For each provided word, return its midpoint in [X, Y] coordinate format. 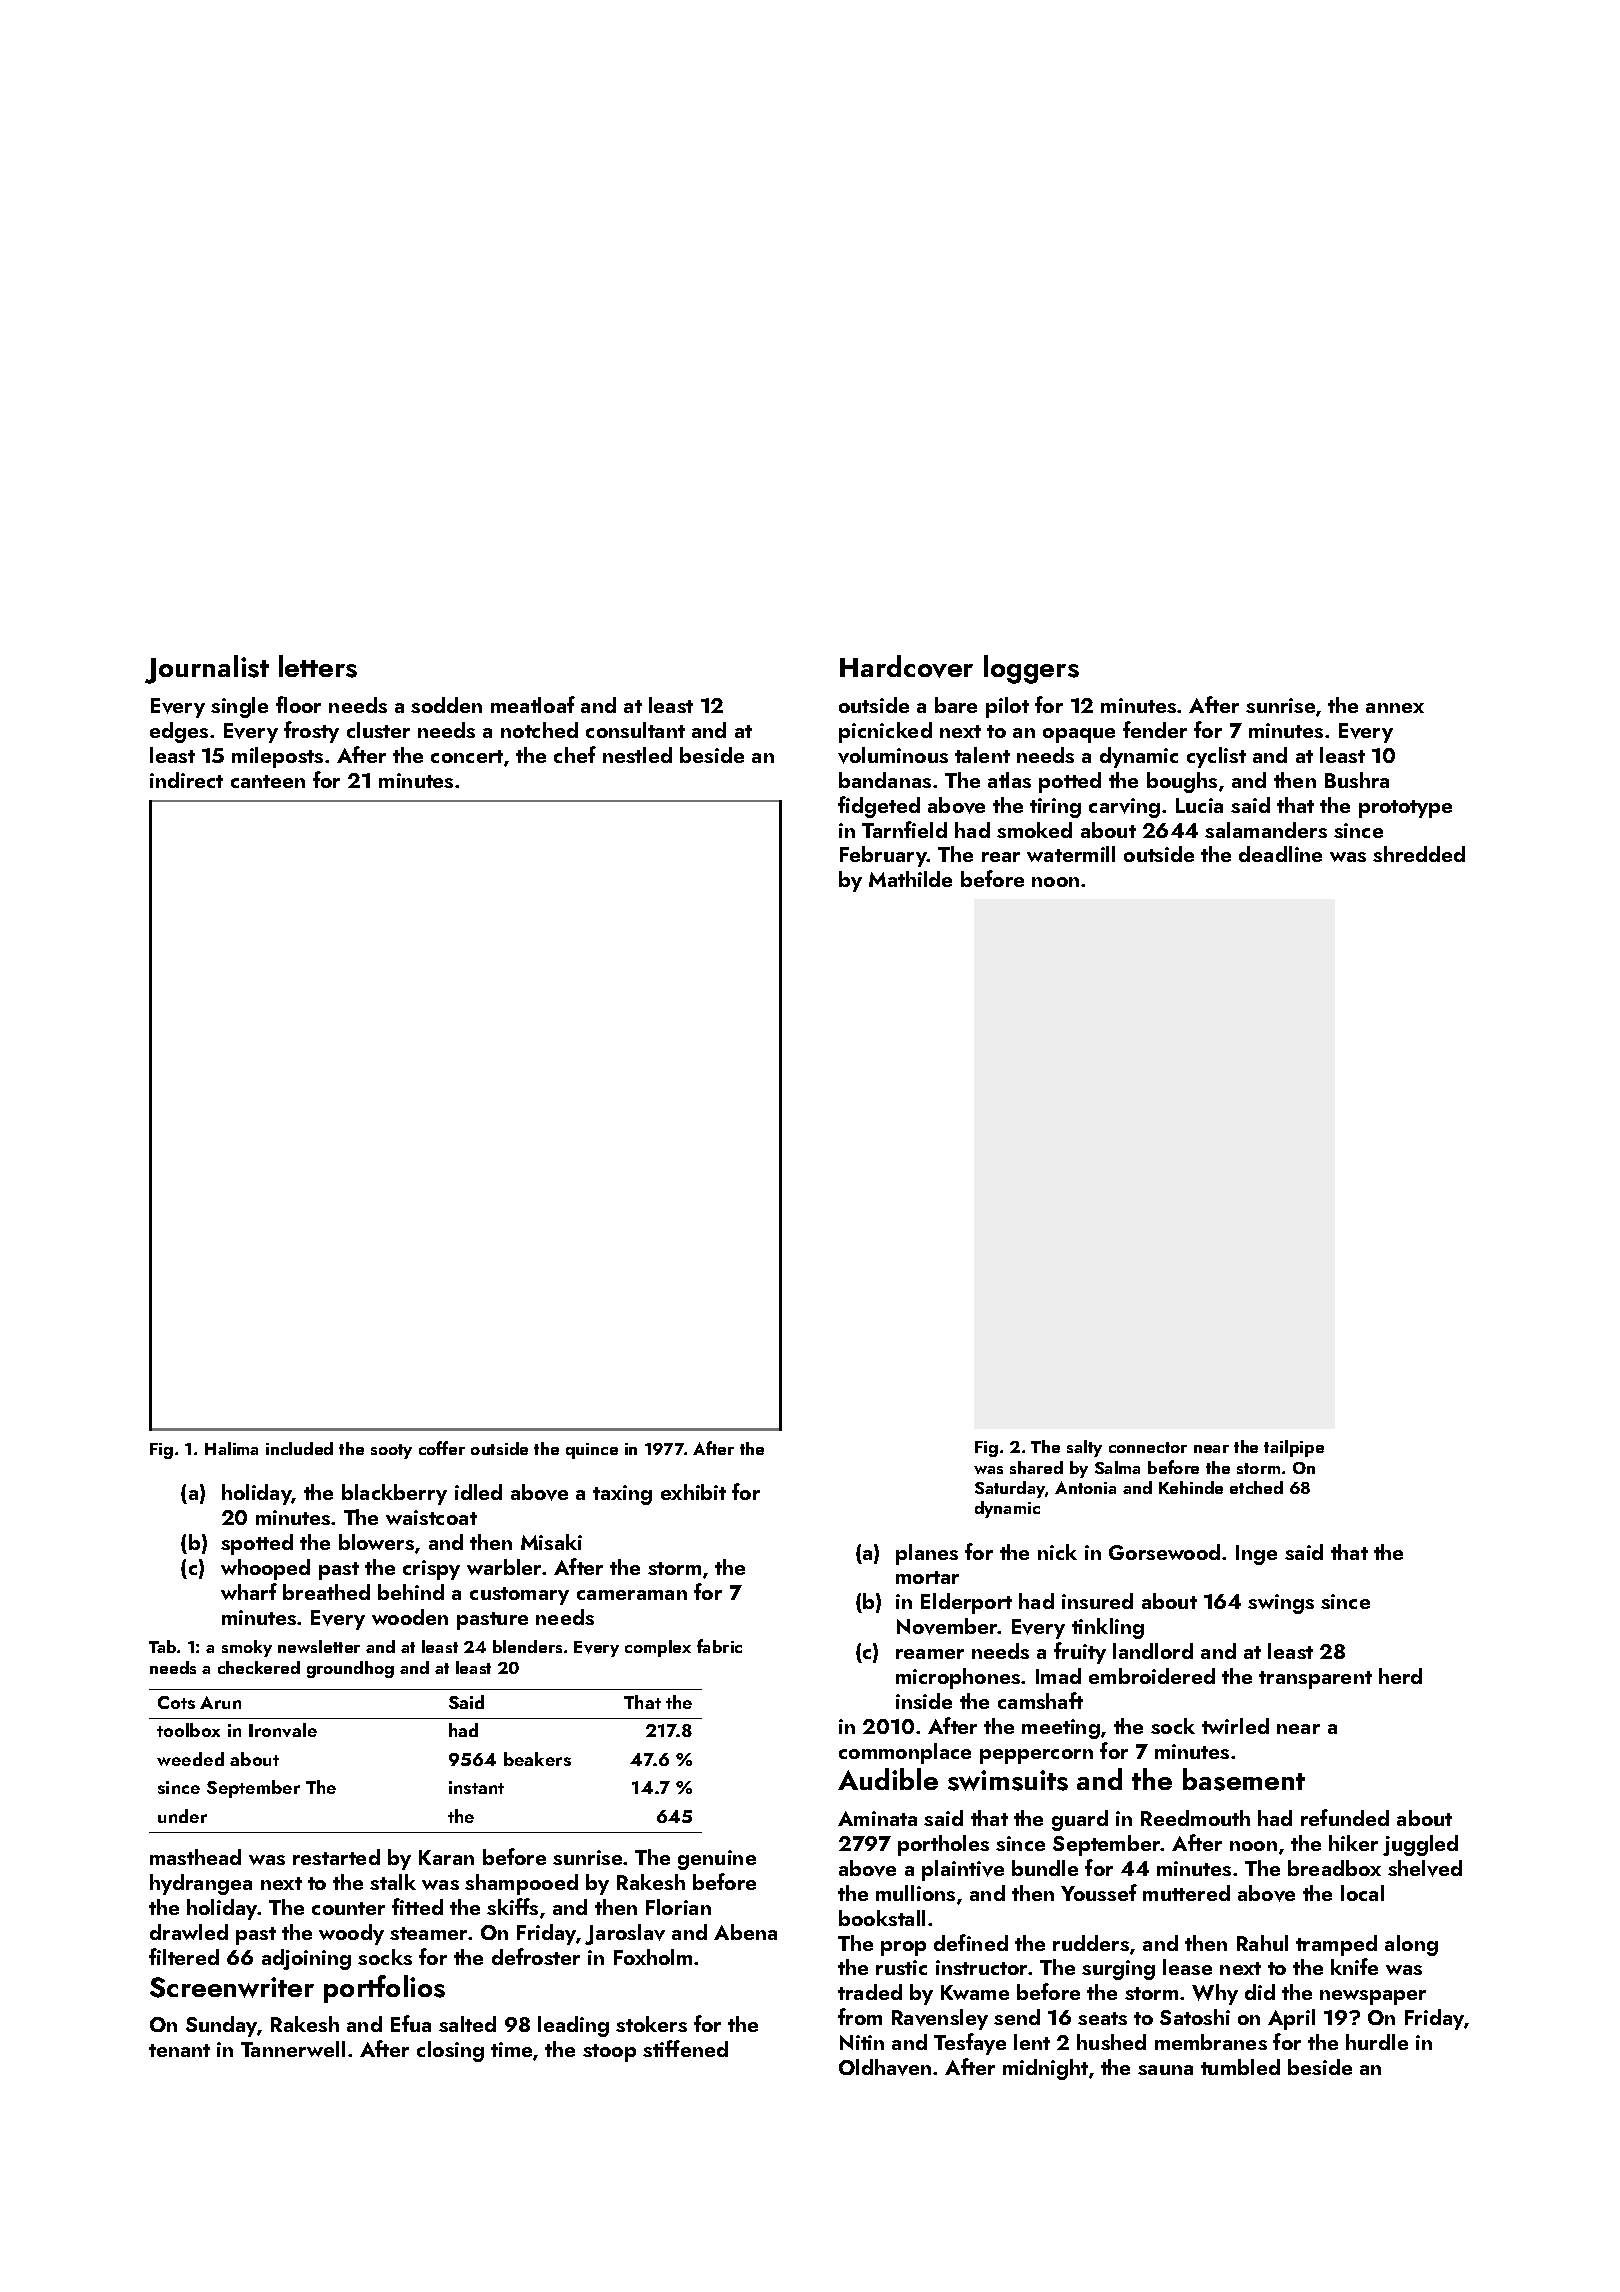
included [299, 1448]
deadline [1280, 854]
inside [924, 1701]
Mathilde [910, 879]
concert [467, 756]
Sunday [222, 2026]
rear [1001, 857]
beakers [537, 1759]
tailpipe [1294, 1448]
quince [592, 1451]
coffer [442, 1448]
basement [1244, 1779]
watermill [1071, 854]
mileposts [277, 757]
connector [1148, 1447]
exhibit [693, 1492]
